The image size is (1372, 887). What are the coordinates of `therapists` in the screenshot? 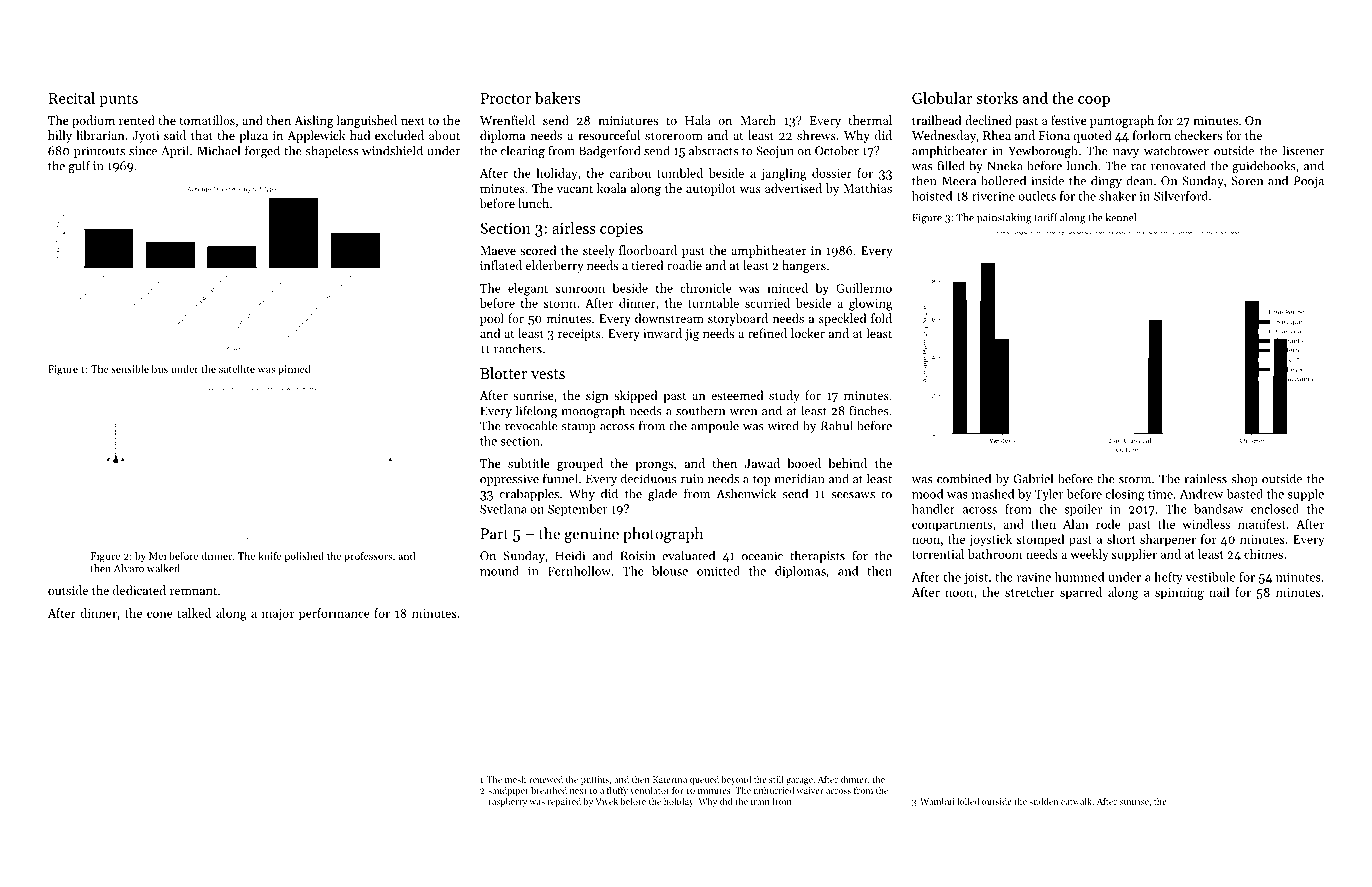 It's located at (817, 556).
